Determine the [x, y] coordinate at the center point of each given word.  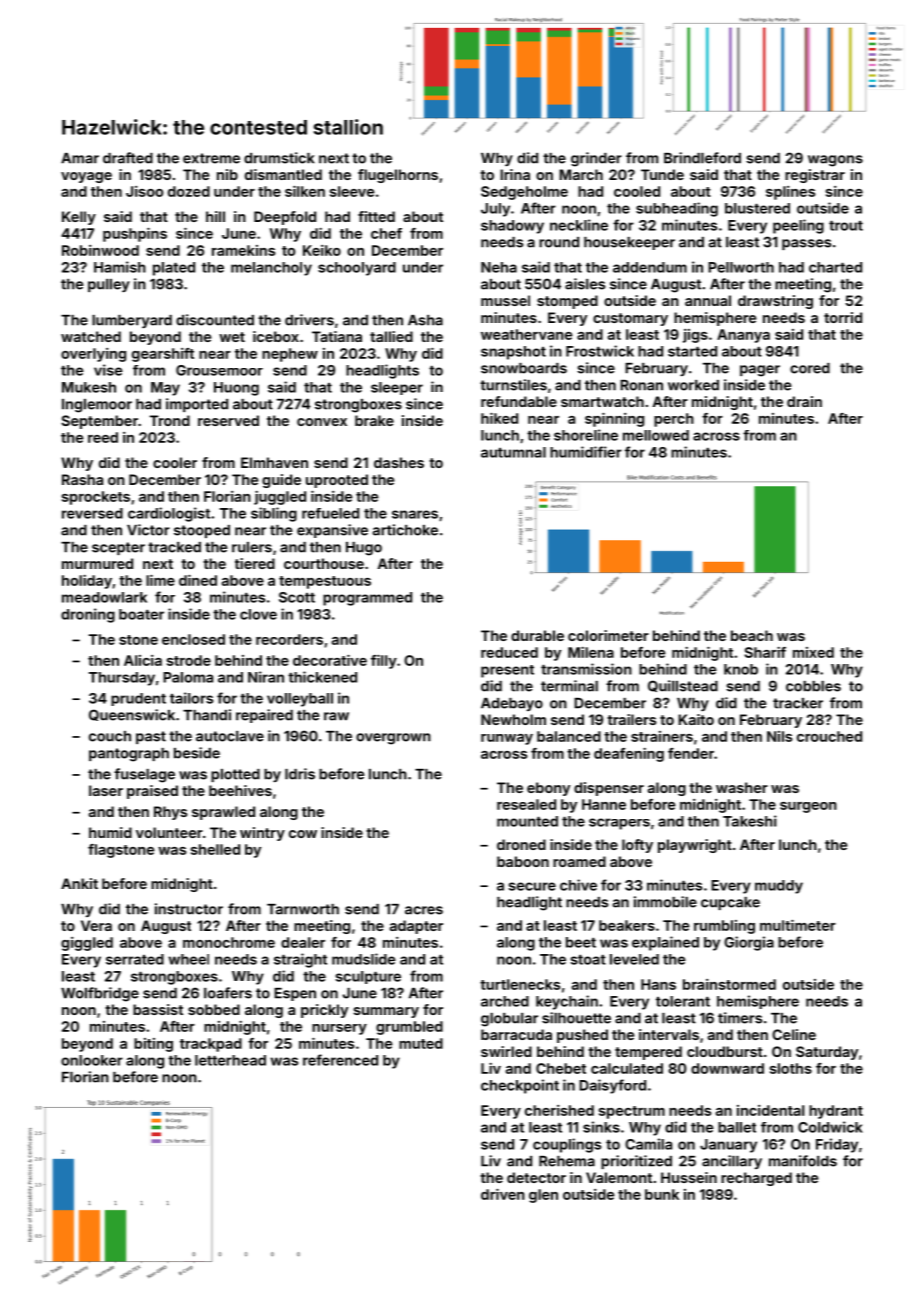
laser [106, 790]
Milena [591, 652]
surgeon [808, 807]
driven [503, 1194]
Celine [794, 1034]
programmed [367, 599]
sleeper [397, 388]
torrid [843, 317]
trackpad [211, 1045]
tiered [255, 563]
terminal [569, 686]
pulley [109, 285]
